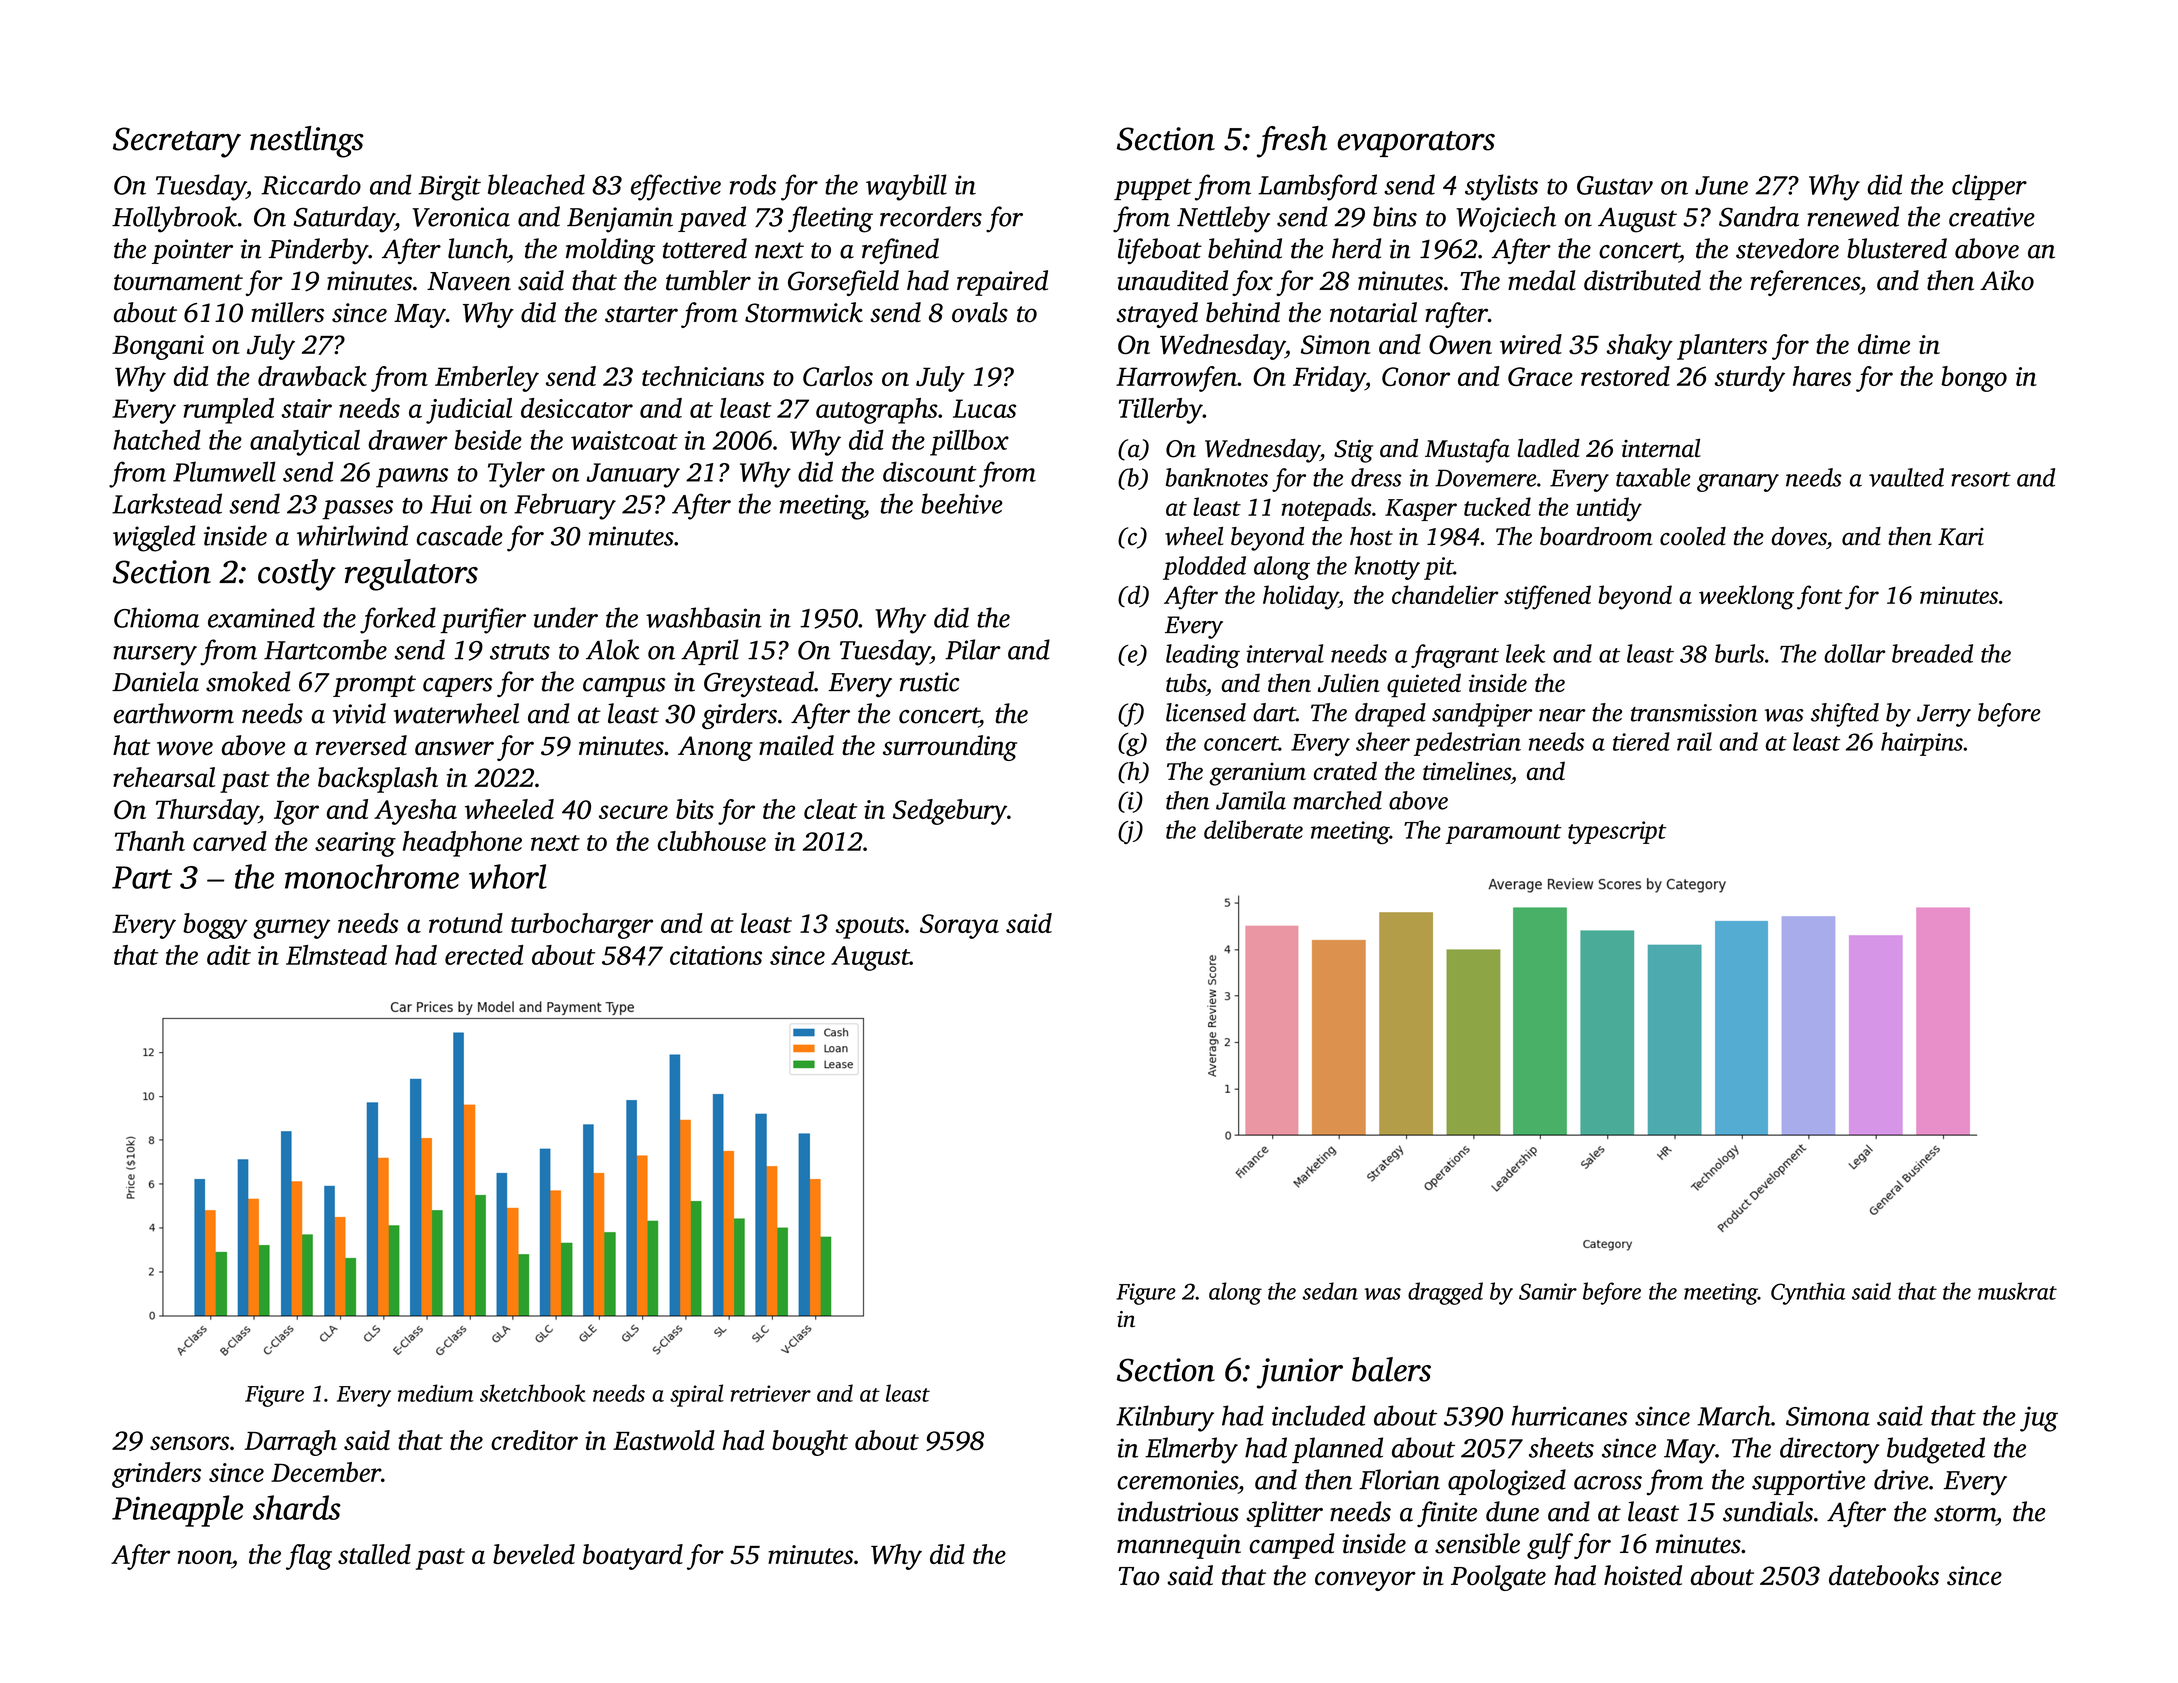 The width and height of the document is (2178, 1683). Describe the element at coordinates (1653, 477) in the document. I see `taxable` at that location.
